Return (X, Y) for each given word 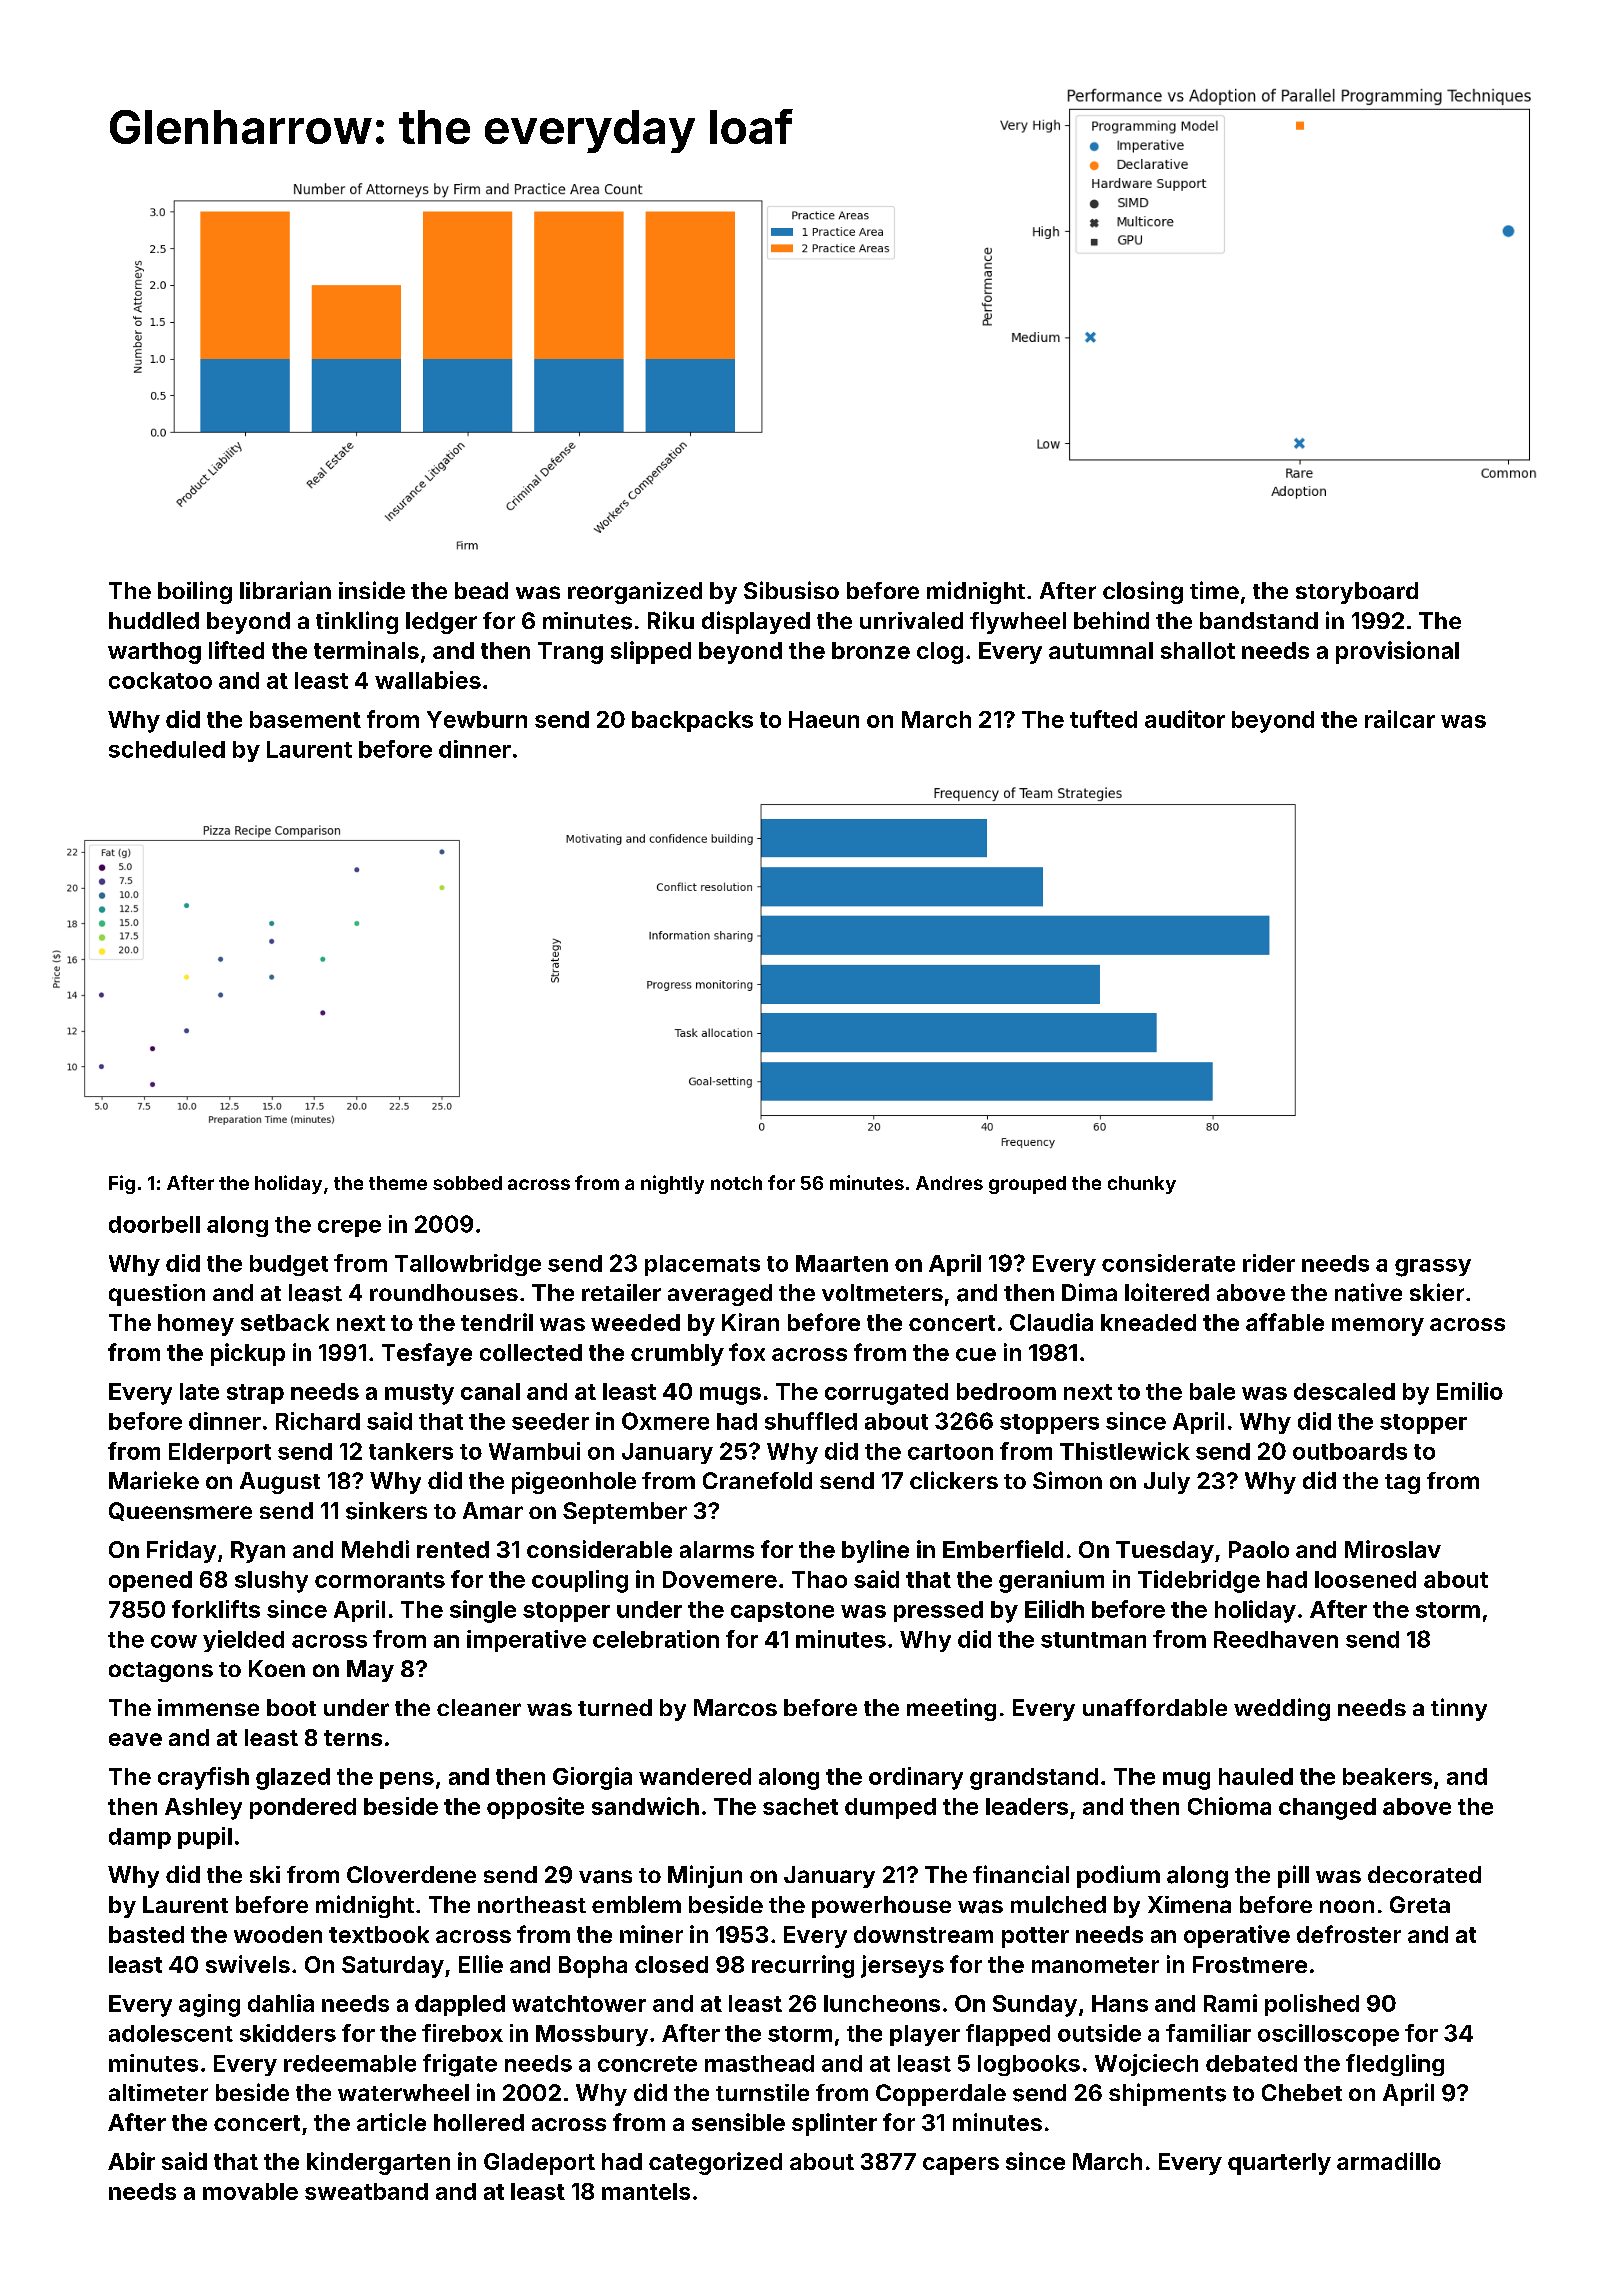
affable (1285, 1322)
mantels (646, 2191)
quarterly (1279, 2164)
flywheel (1018, 623)
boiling (195, 592)
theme (398, 1183)
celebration (656, 1639)
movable (250, 2191)
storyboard (1357, 593)
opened (150, 1581)
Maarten (842, 1263)
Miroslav (1393, 1549)
